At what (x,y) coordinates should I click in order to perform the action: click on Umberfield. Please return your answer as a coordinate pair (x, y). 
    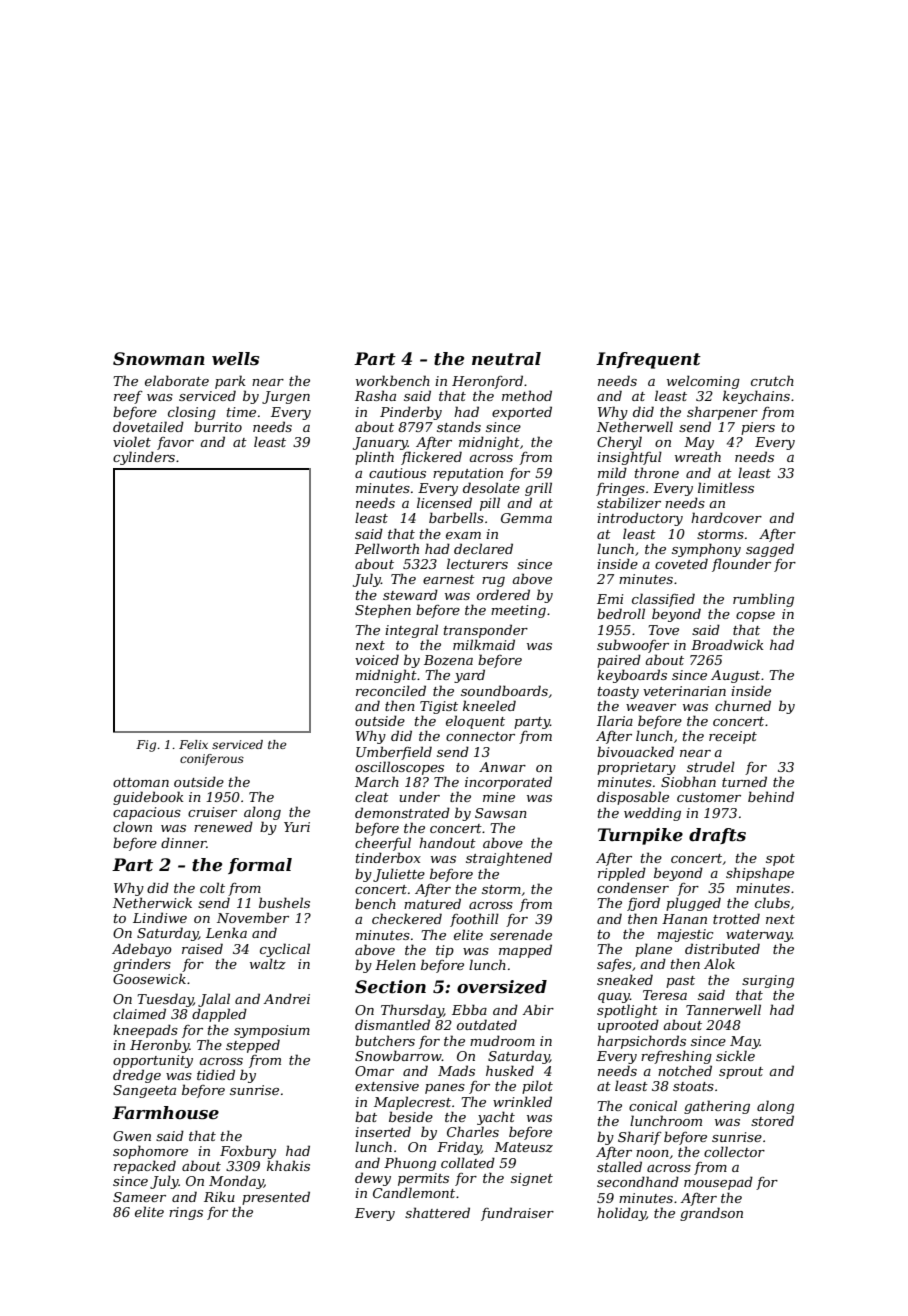
    Looking at the image, I should click on (394, 753).
